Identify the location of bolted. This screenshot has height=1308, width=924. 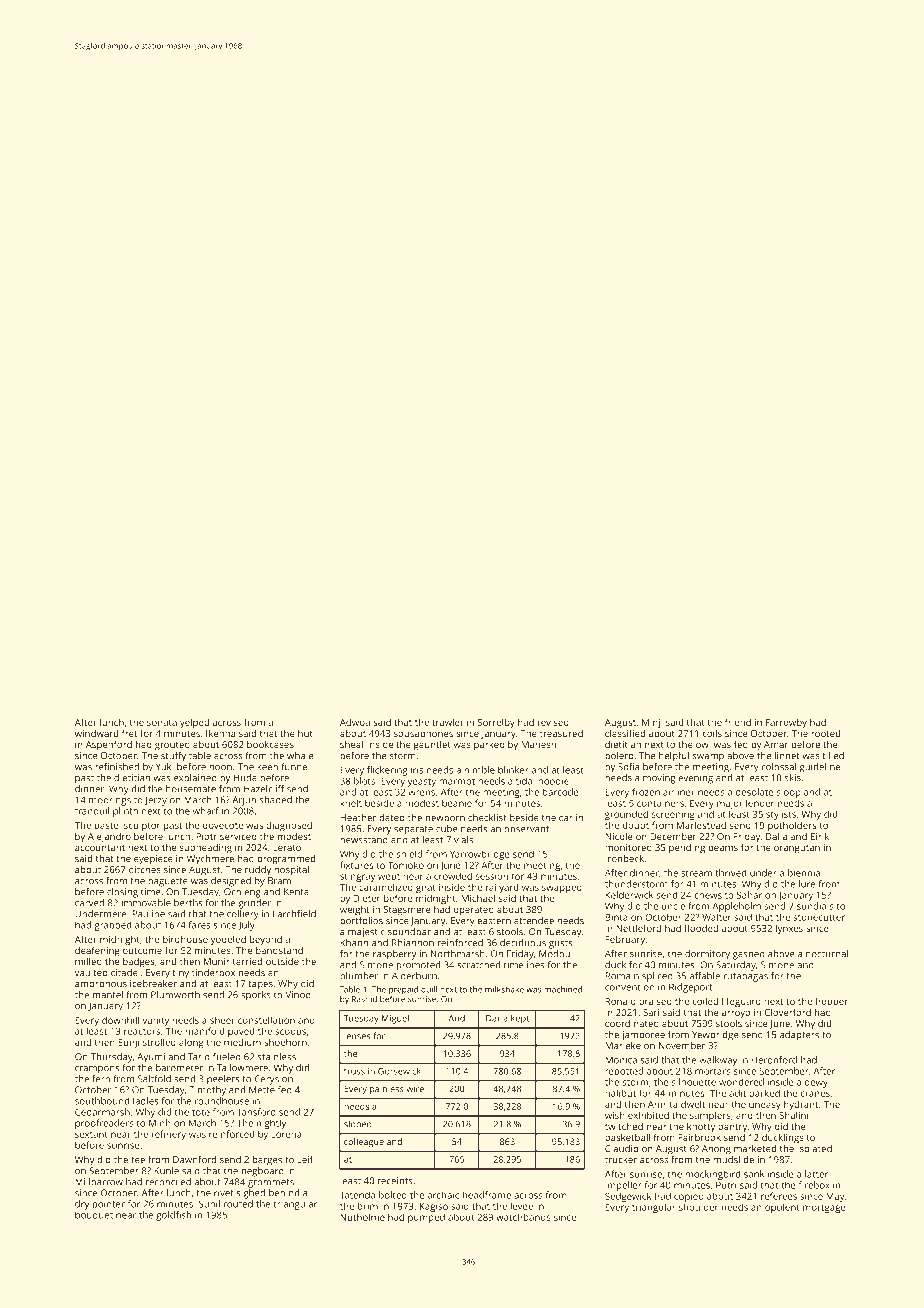
(393, 1195).
